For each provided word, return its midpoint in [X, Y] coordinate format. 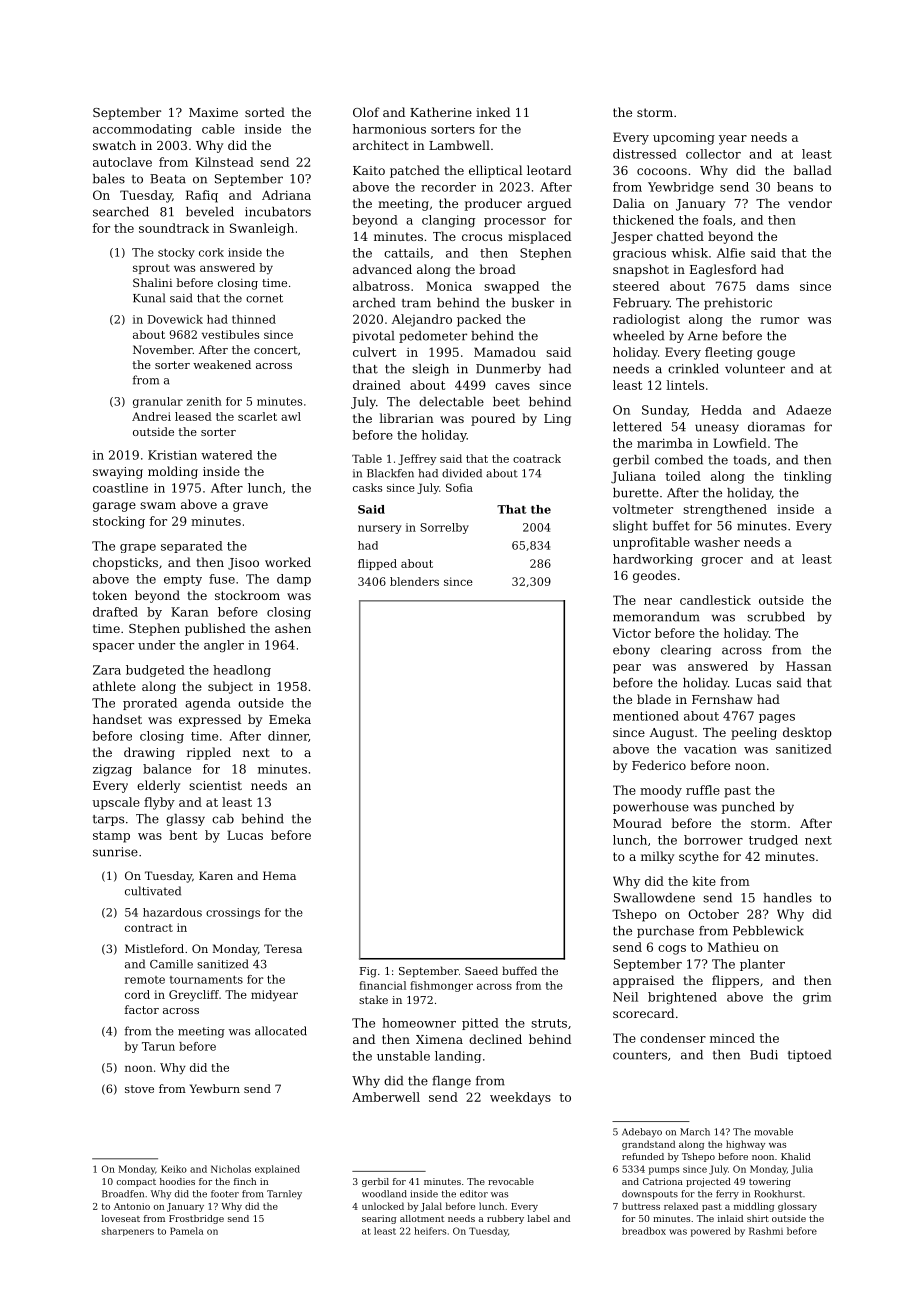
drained [377, 385]
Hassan [809, 666]
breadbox [644, 1231]
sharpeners [128, 1231]
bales [109, 179]
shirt [758, 1218]
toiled [683, 476]
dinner [288, 736]
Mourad [637, 823]
